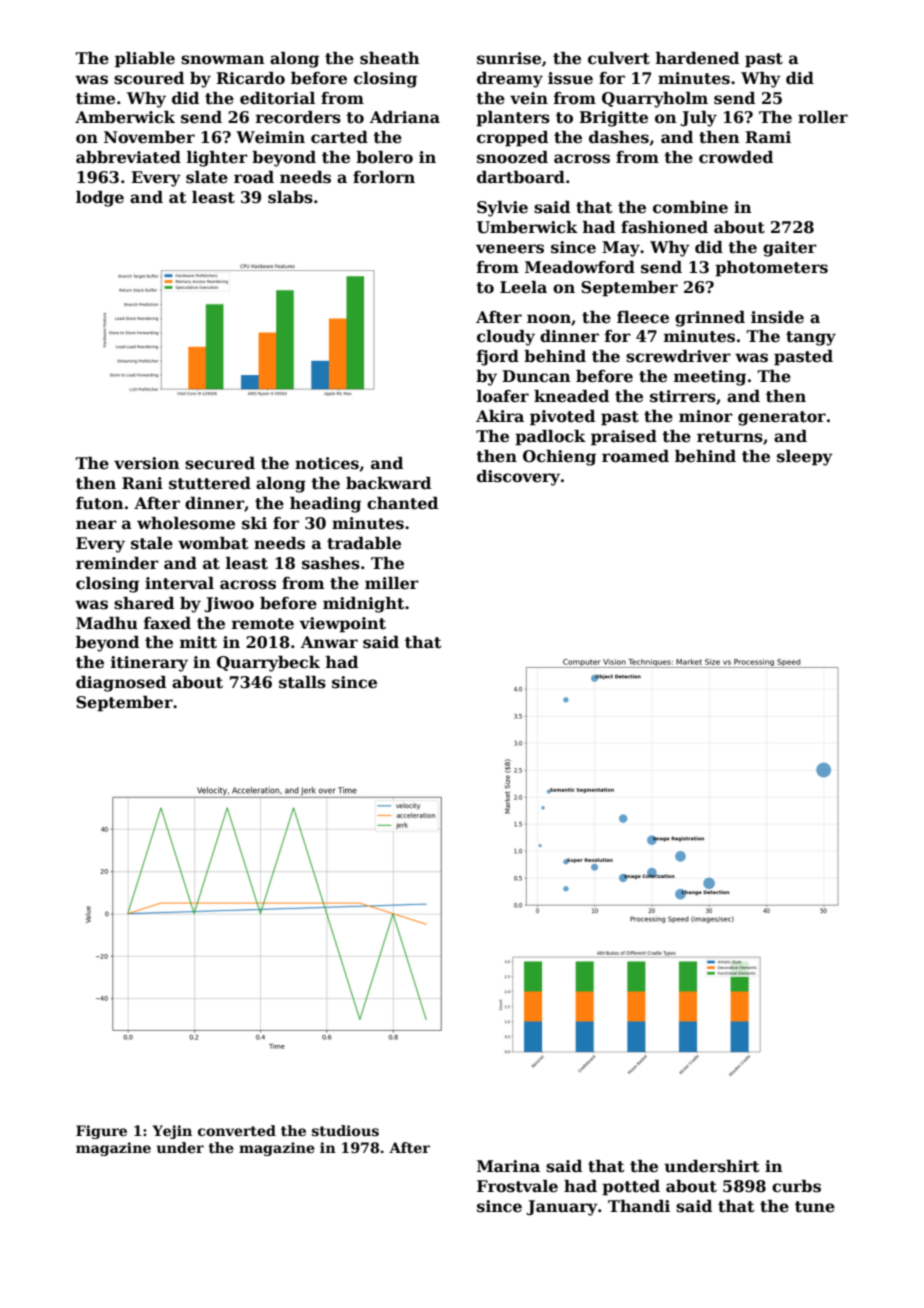  What do you see at coordinates (631, 1188) in the screenshot?
I see `potted` at bounding box center [631, 1188].
